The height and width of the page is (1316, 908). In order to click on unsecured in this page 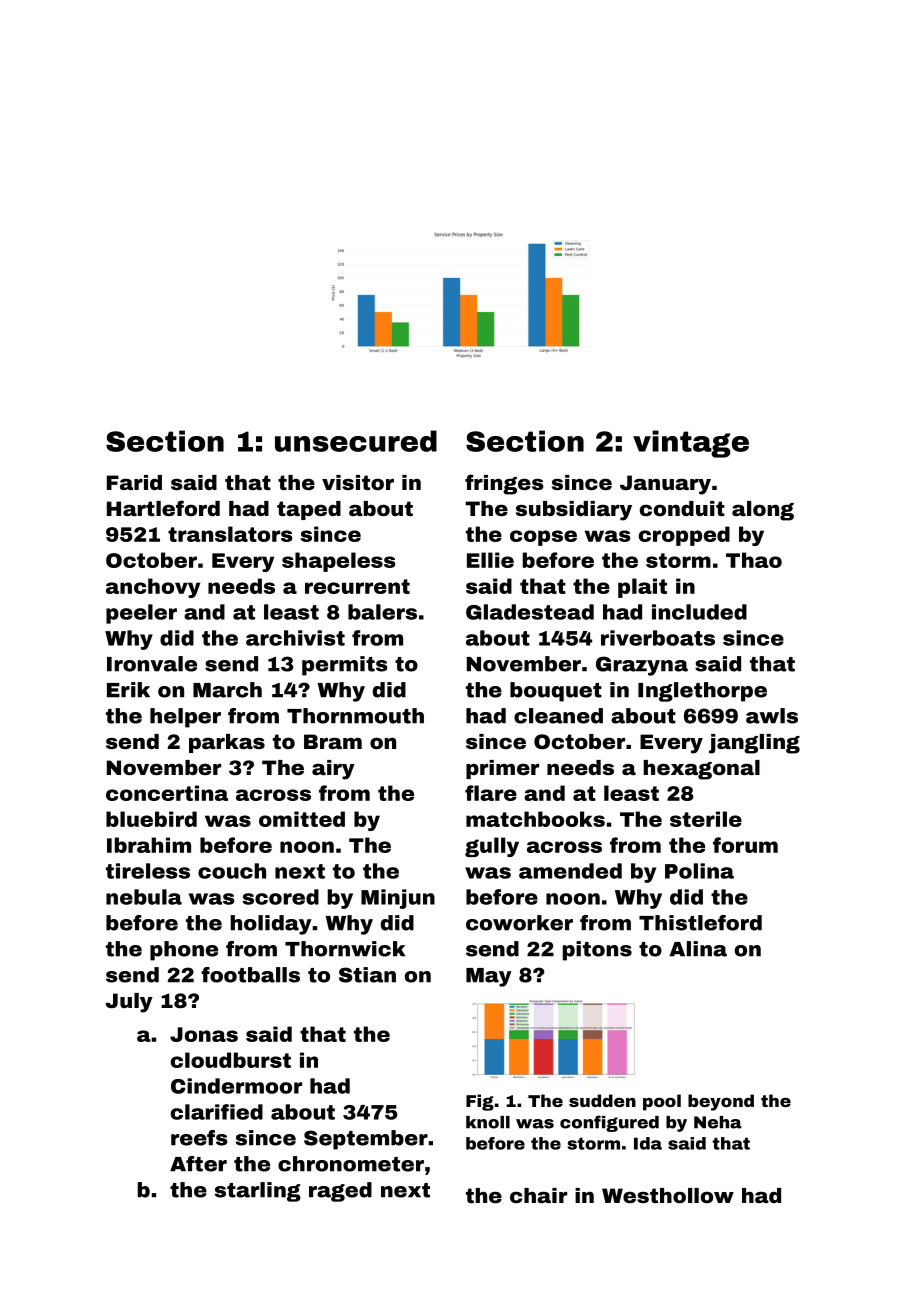, I will do `click(356, 441)`.
